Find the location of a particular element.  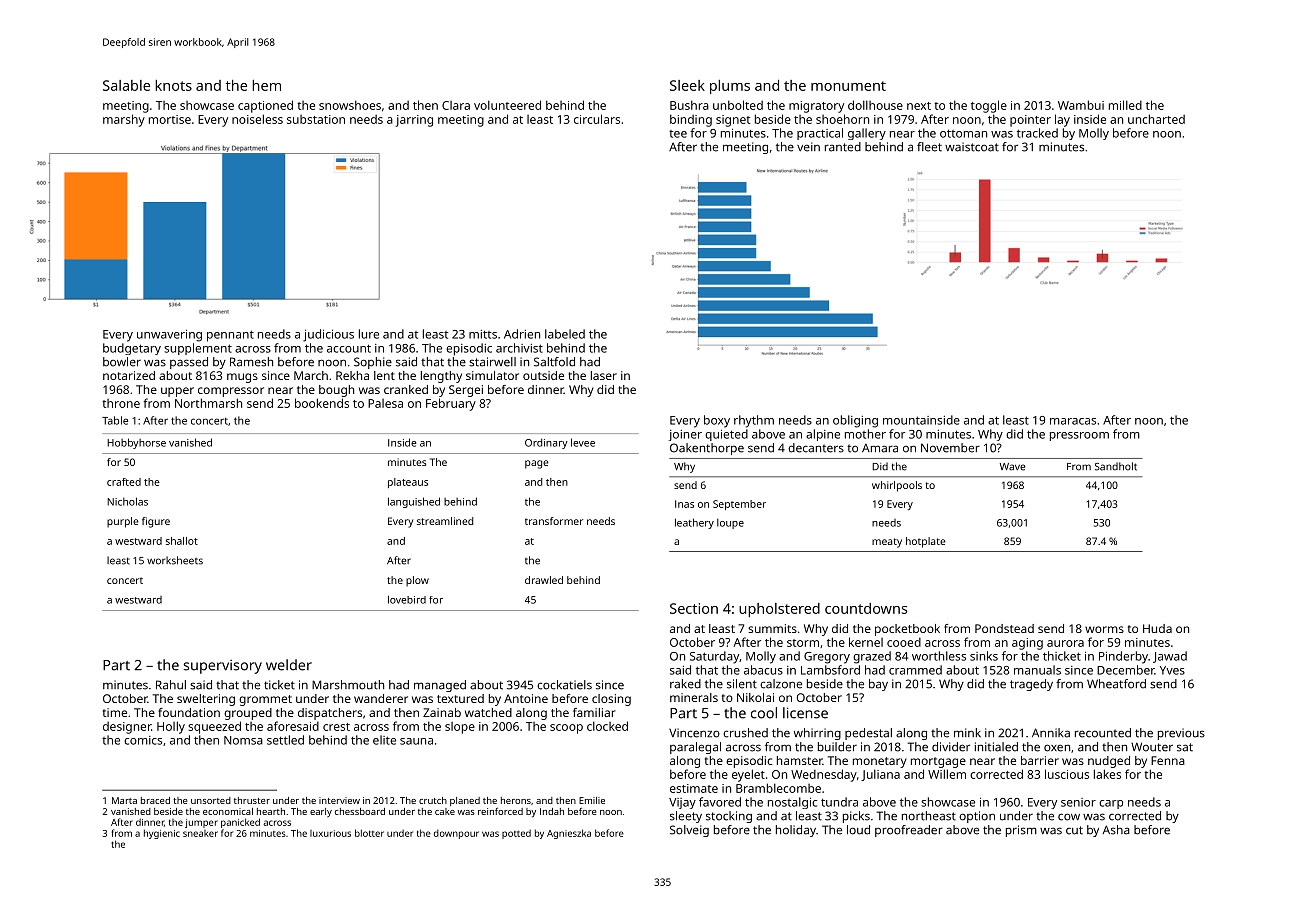

worms is located at coordinates (1104, 629).
